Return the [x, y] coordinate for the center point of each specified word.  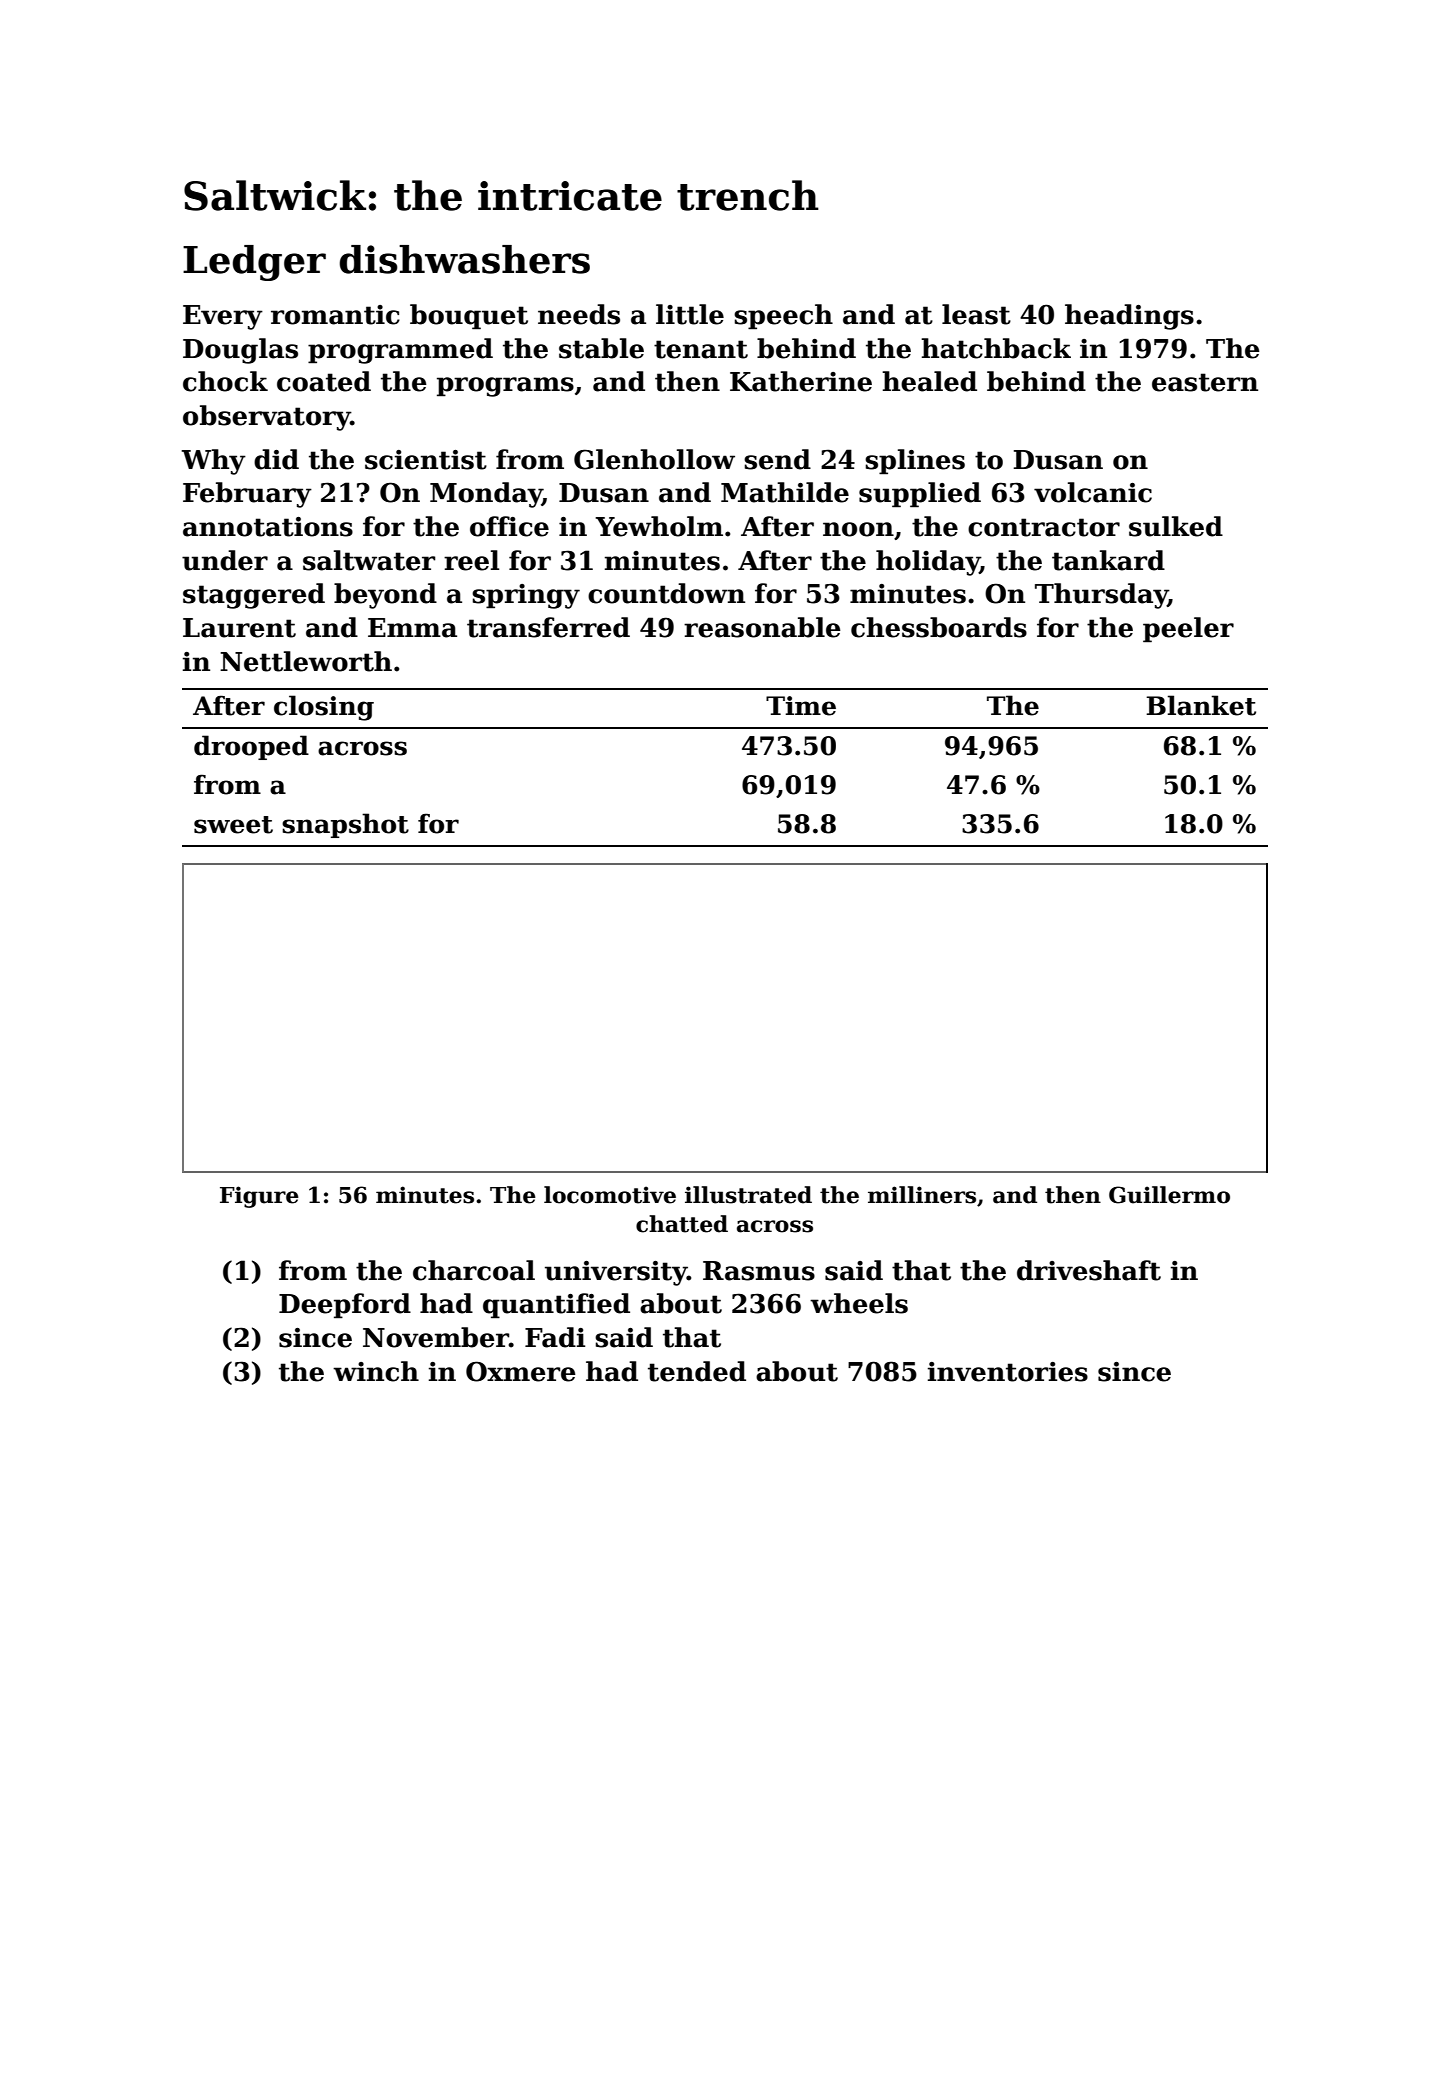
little [690, 314]
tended [697, 1371]
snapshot [345, 825]
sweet [233, 825]
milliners [922, 1195]
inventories [1008, 1372]
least [976, 314]
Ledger [254, 263]
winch [376, 1371]
